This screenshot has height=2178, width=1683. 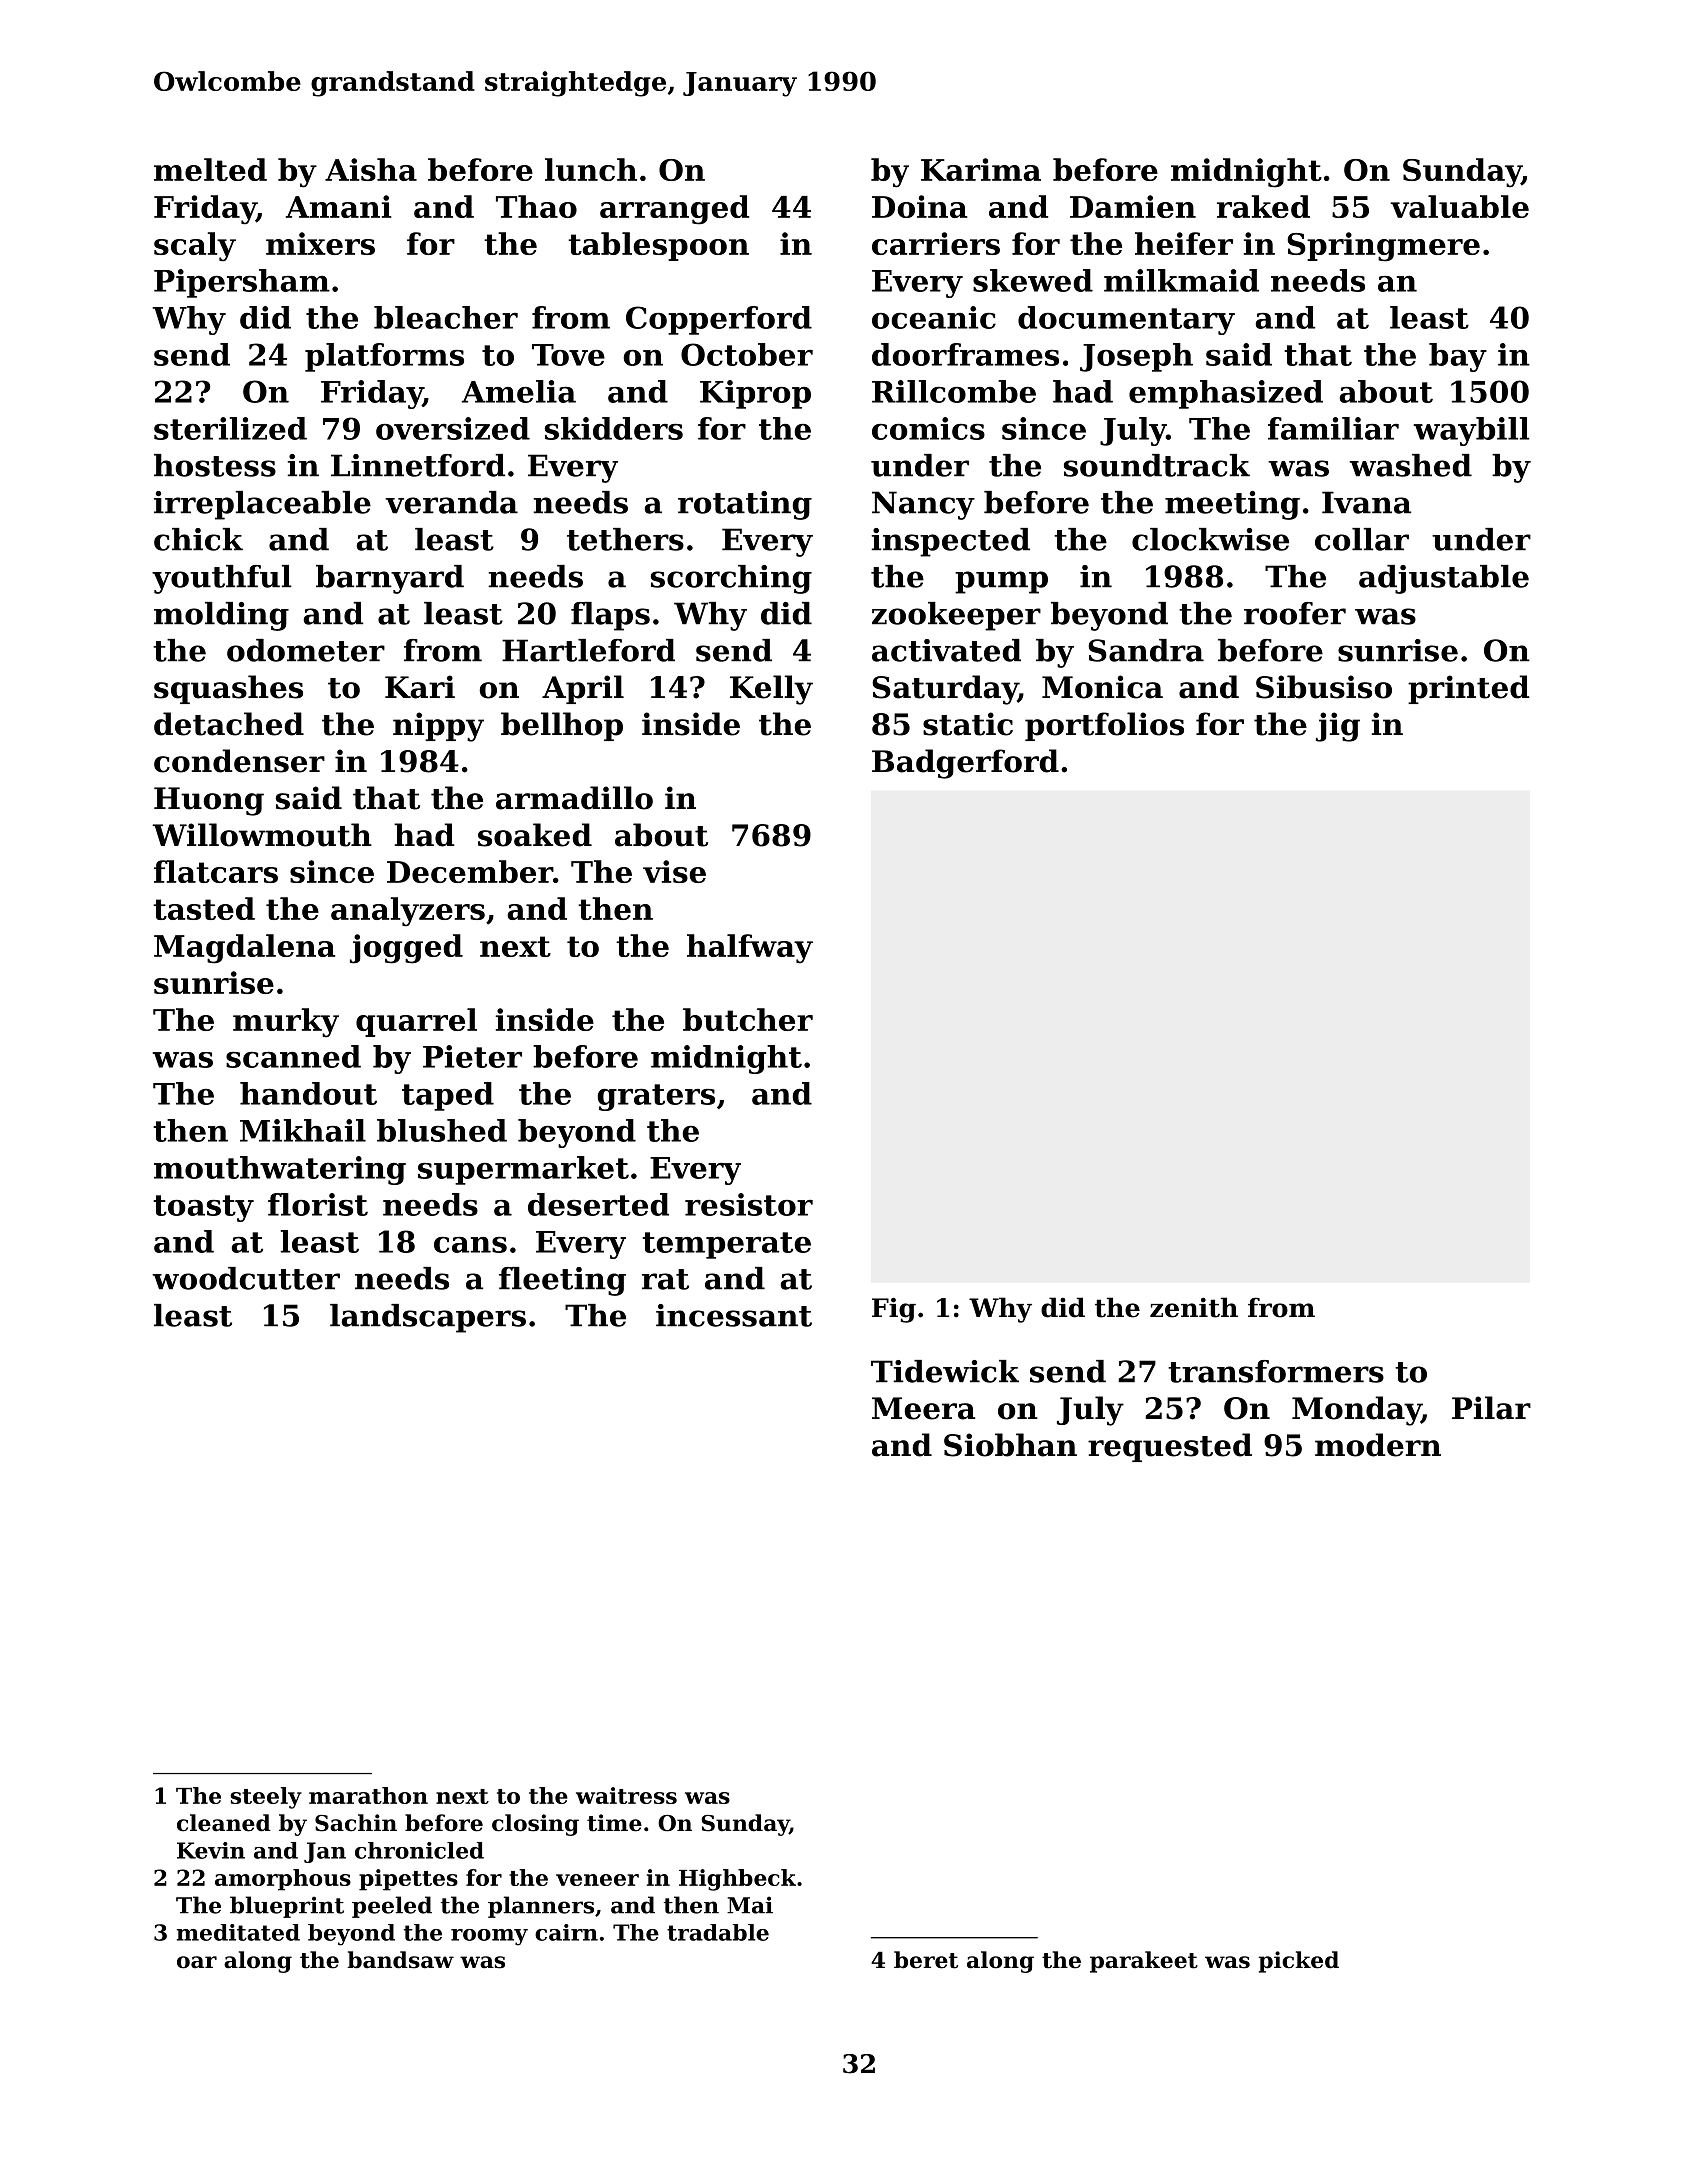 I want to click on printed, so click(x=1468, y=689).
